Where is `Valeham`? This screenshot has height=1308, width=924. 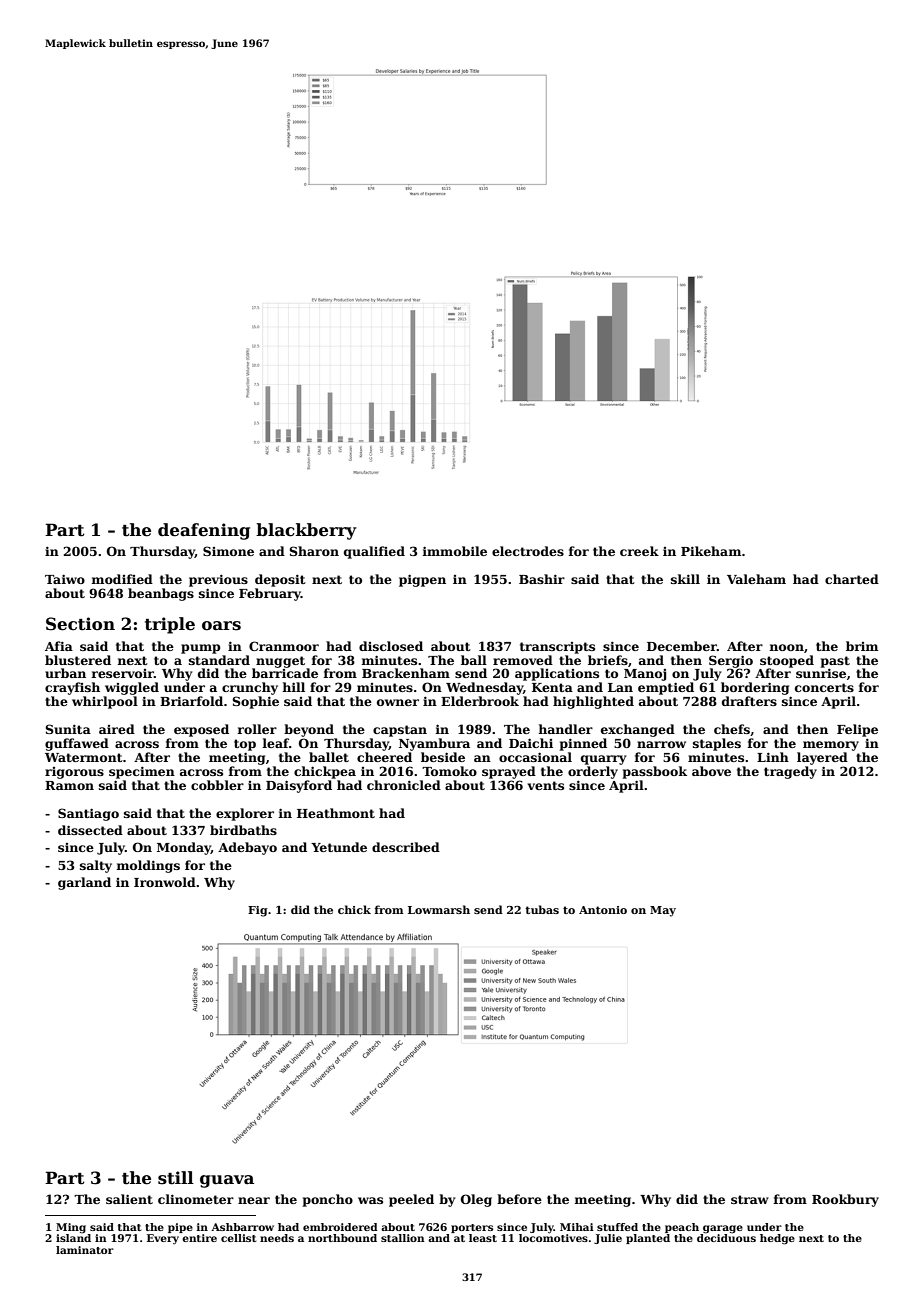
Valeham is located at coordinates (756, 579).
